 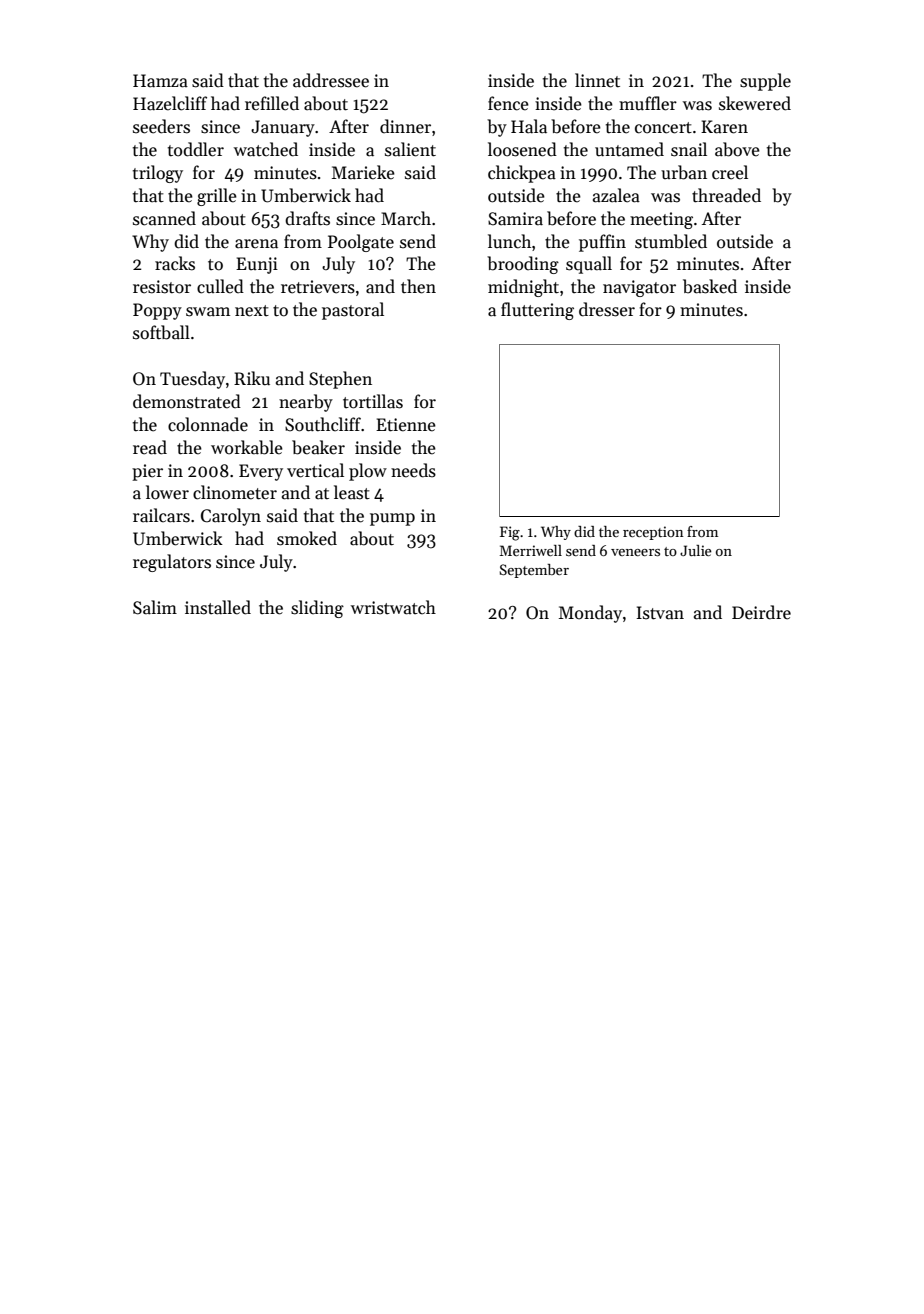 I want to click on installed, so click(x=218, y=607).
